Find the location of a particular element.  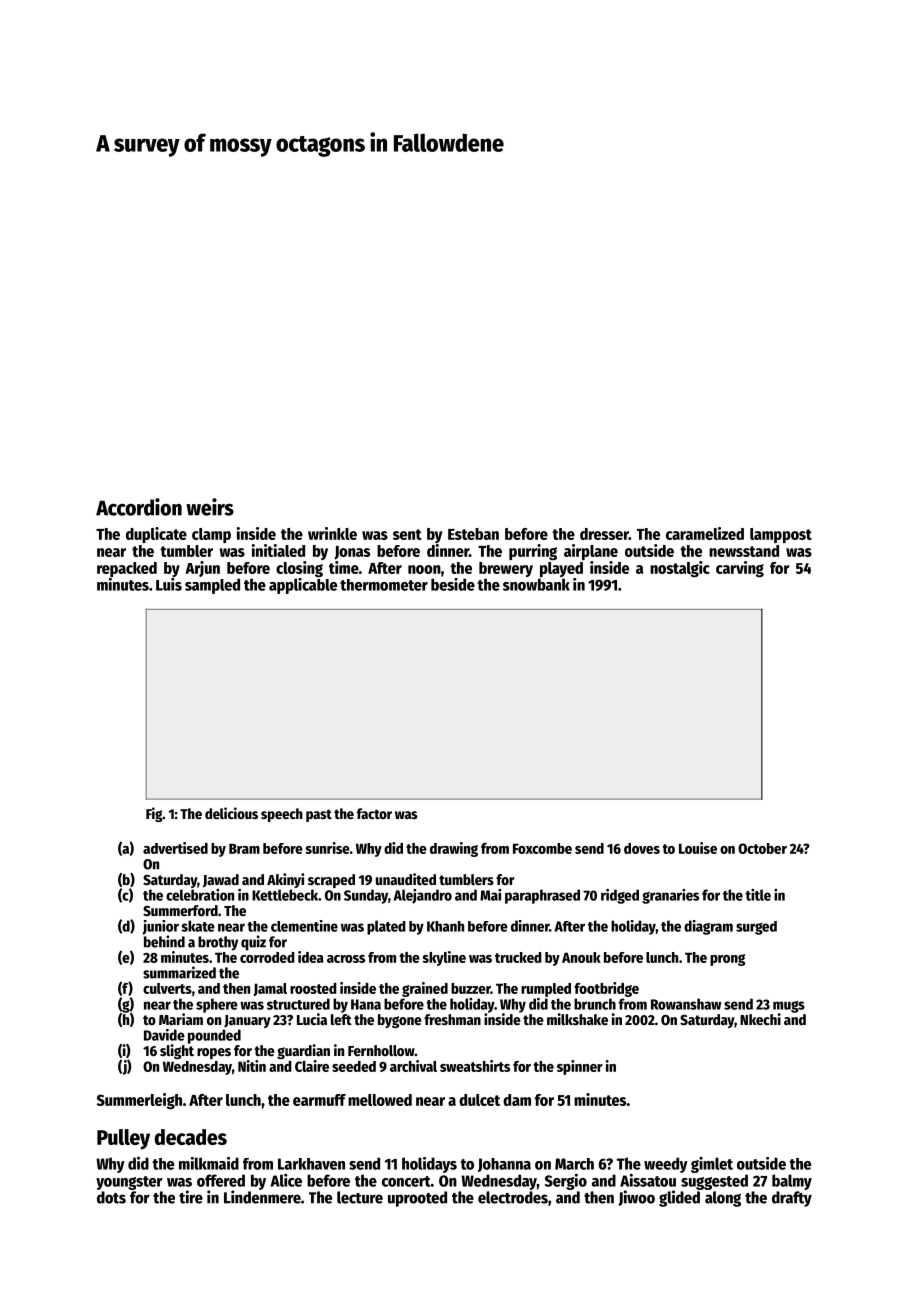

title is located at coordinates (758, 895).
